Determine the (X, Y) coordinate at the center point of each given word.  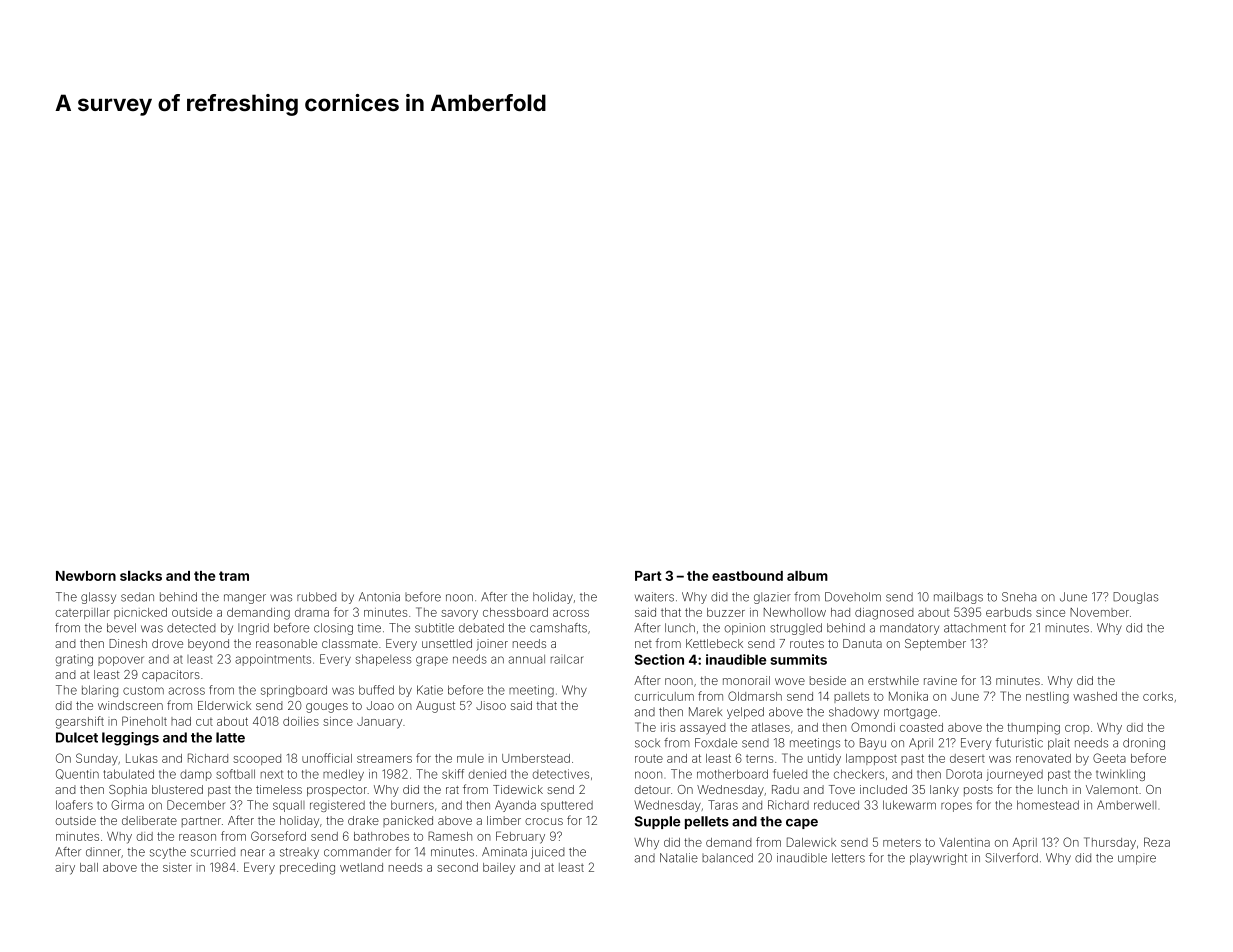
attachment (975, 628)
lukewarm (909, 805)
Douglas (1136, 598)
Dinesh (128, 643)
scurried (213, 852)
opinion (744, 629)
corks (1158, 696)
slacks (141, 575)
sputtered (567, 806)
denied (487, 774)
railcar (567, 659)
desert (967, 758)
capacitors (171, 676)
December (196, 805)
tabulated (128, 774)
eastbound (747, 576)
